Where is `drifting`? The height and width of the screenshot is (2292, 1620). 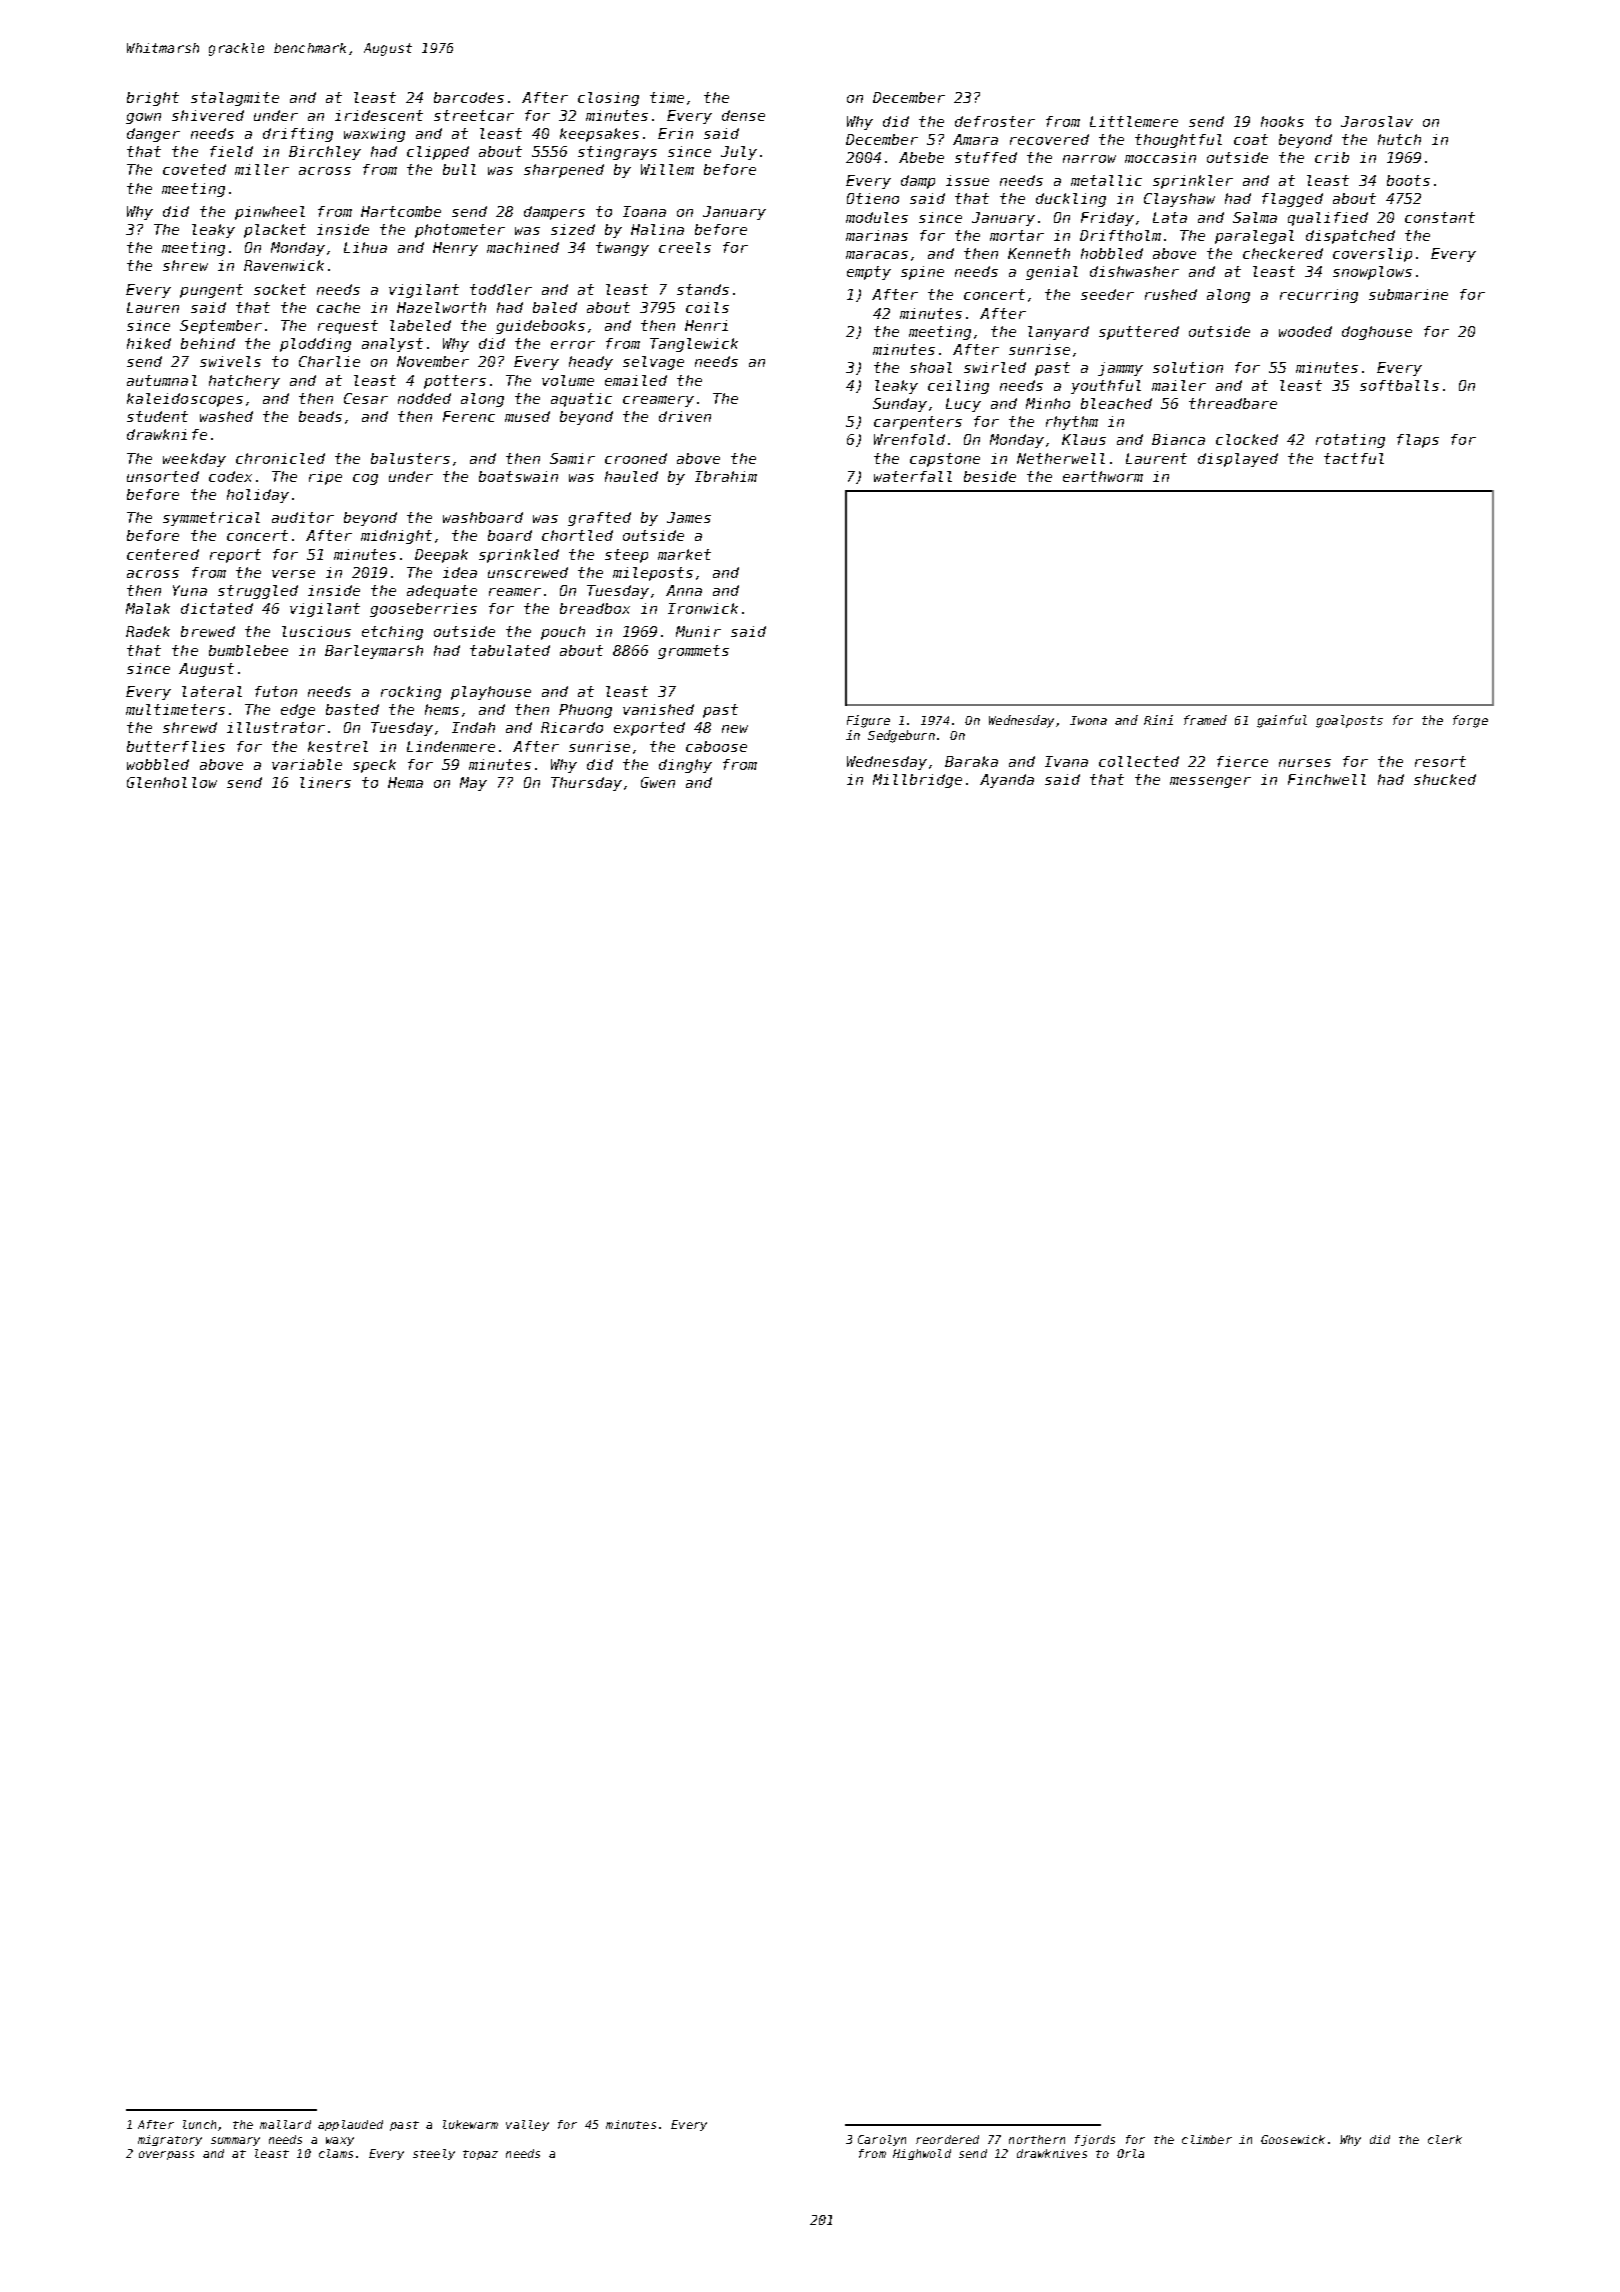
drifting is located at coordinates (298, 135).
